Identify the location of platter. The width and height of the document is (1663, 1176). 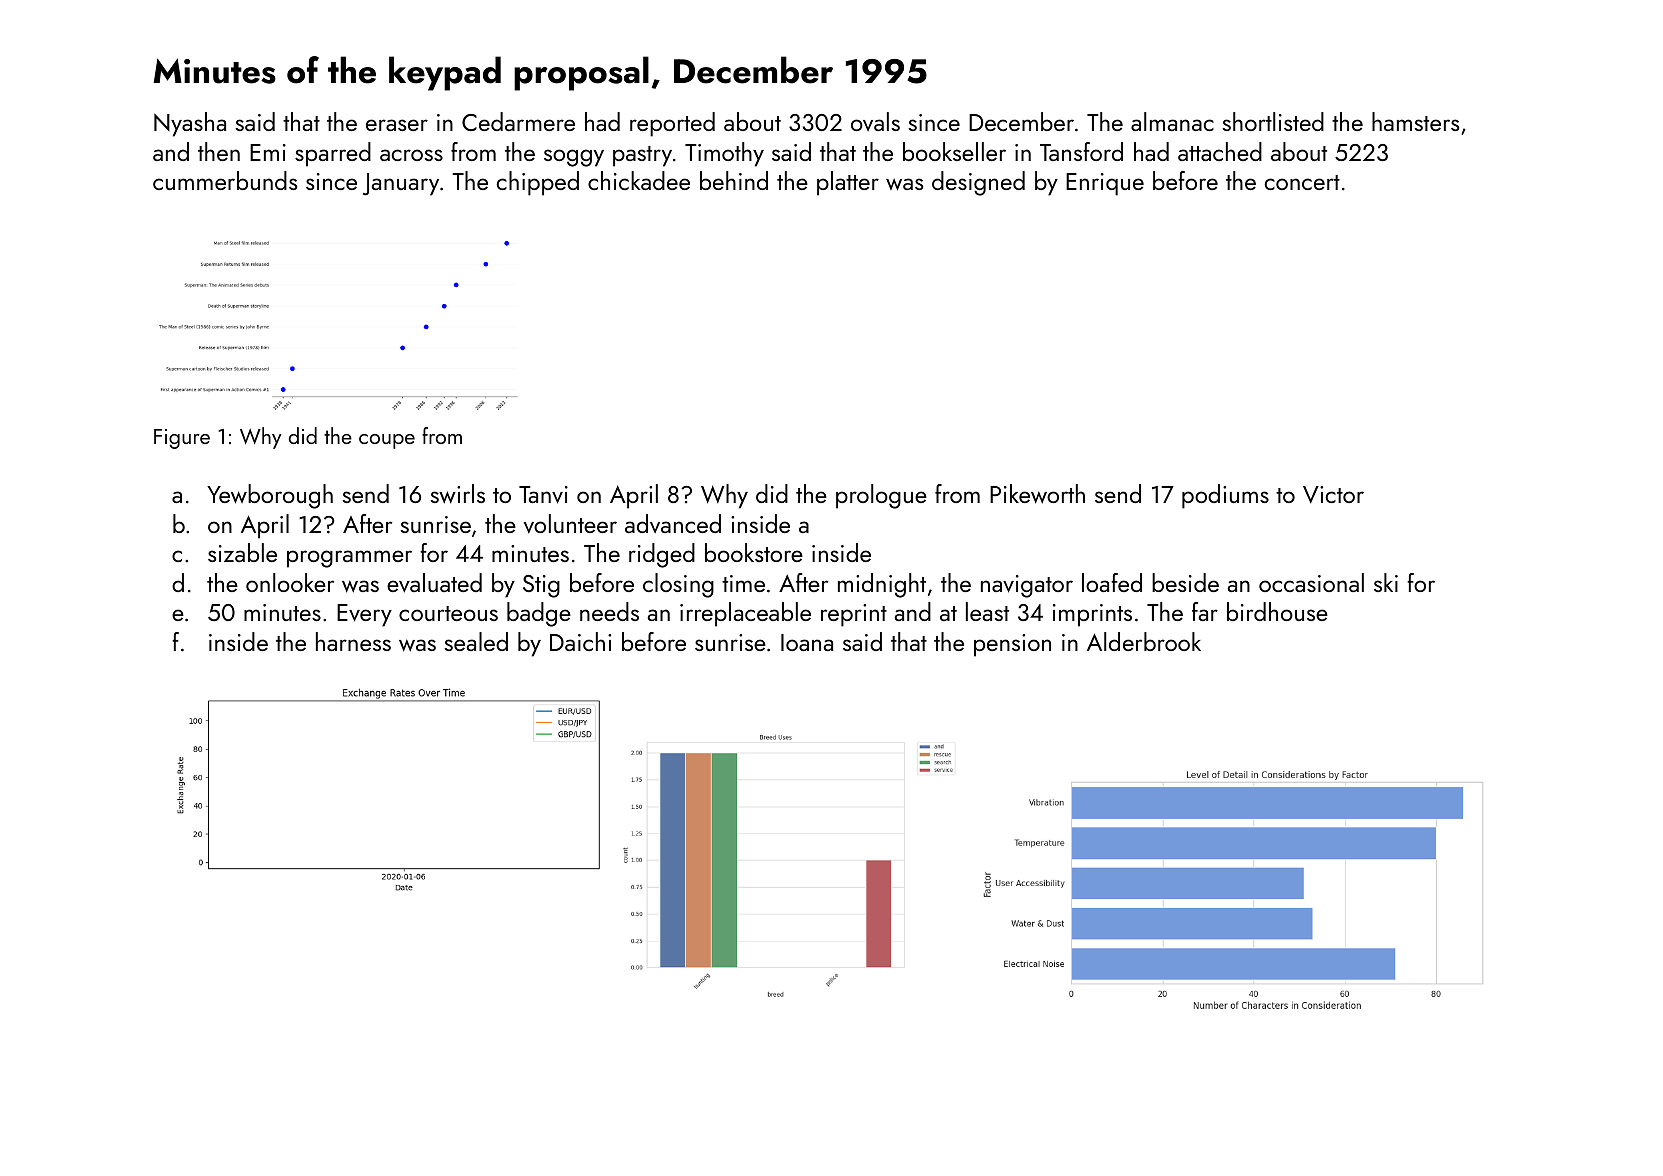
(848, 183).
